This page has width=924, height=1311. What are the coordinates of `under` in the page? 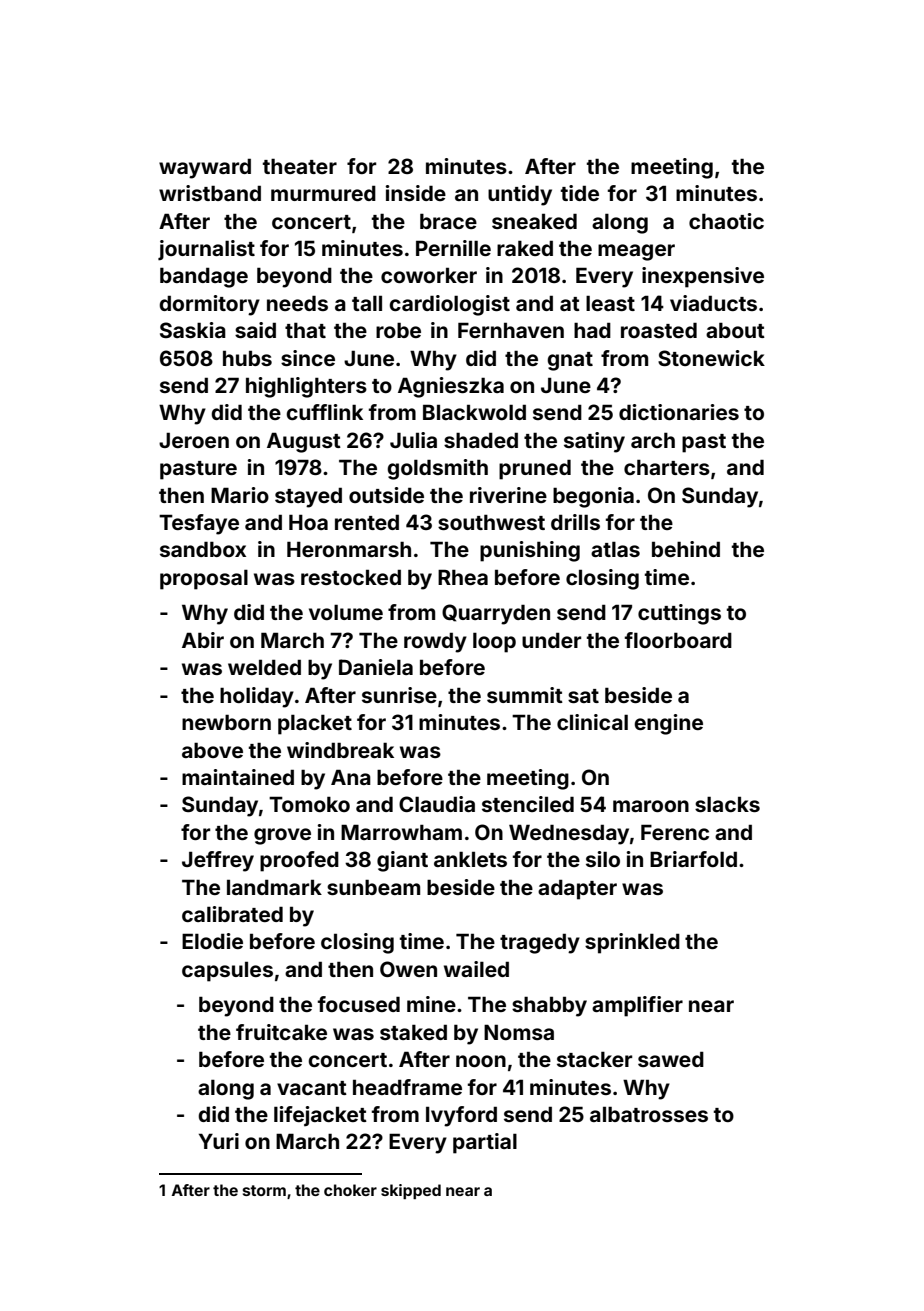 It's located at (551, 640).
